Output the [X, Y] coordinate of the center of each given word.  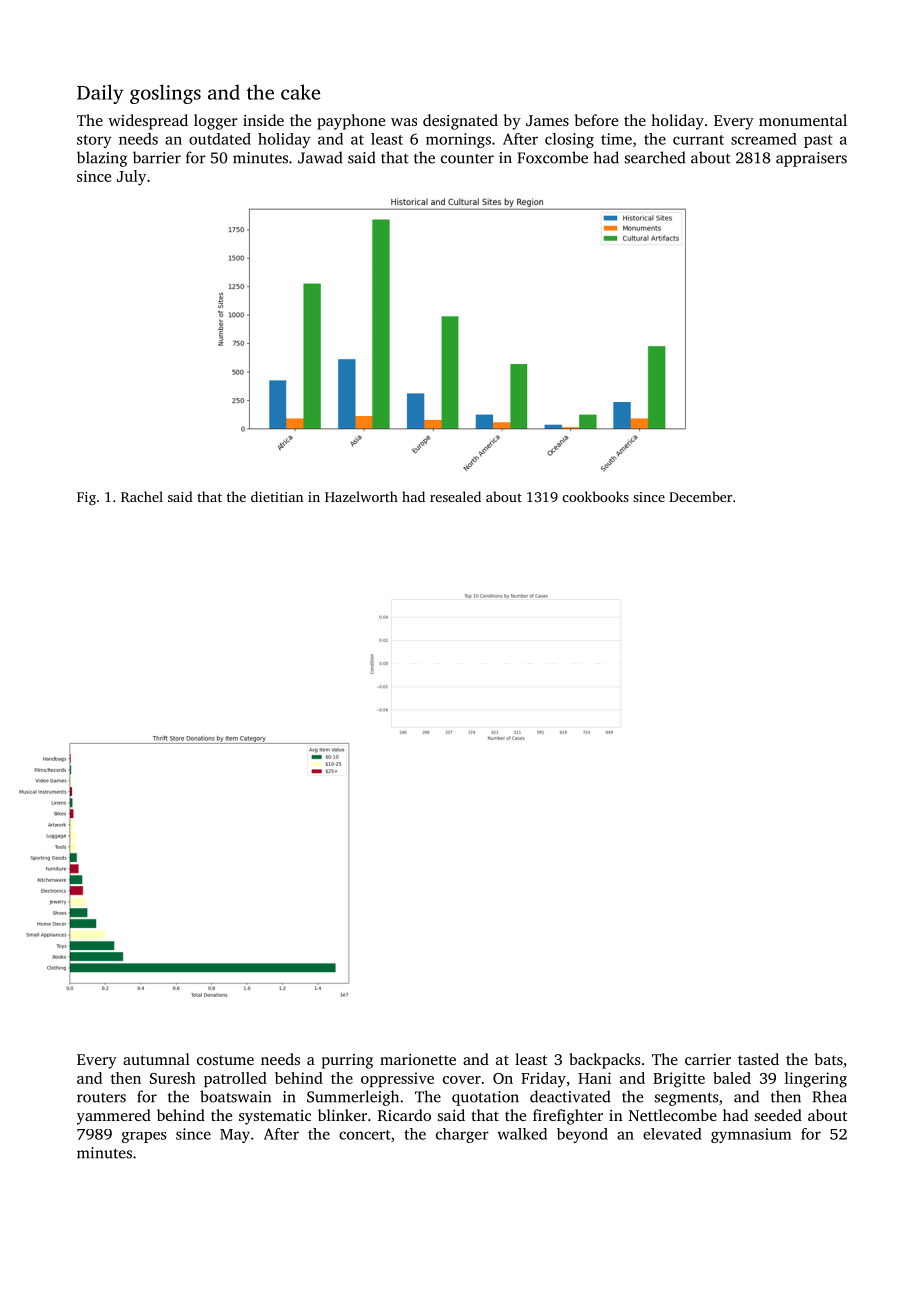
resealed [455, 496]
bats [829, 1059]
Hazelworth [361, 496]
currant [698, 140]
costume [225, 1060]
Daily [100, 94]
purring [347, 1061]
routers [101, 1098]
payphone [351, 122]
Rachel [142, 496]
